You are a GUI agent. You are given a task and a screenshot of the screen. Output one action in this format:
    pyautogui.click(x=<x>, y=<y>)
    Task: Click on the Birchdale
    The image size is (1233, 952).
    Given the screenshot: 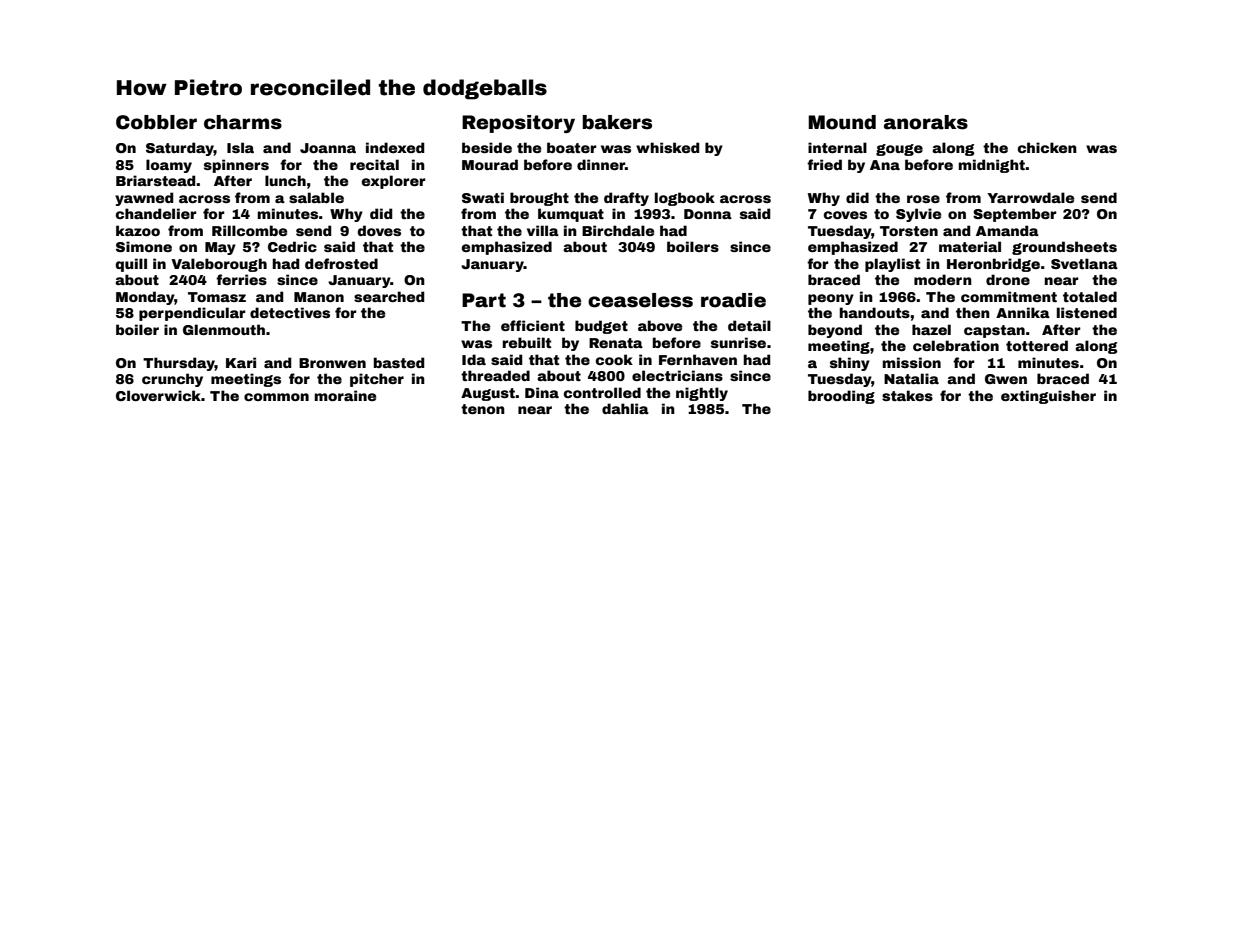 What is the action you would take?
    pyautogui.click(x=618, y=230)
